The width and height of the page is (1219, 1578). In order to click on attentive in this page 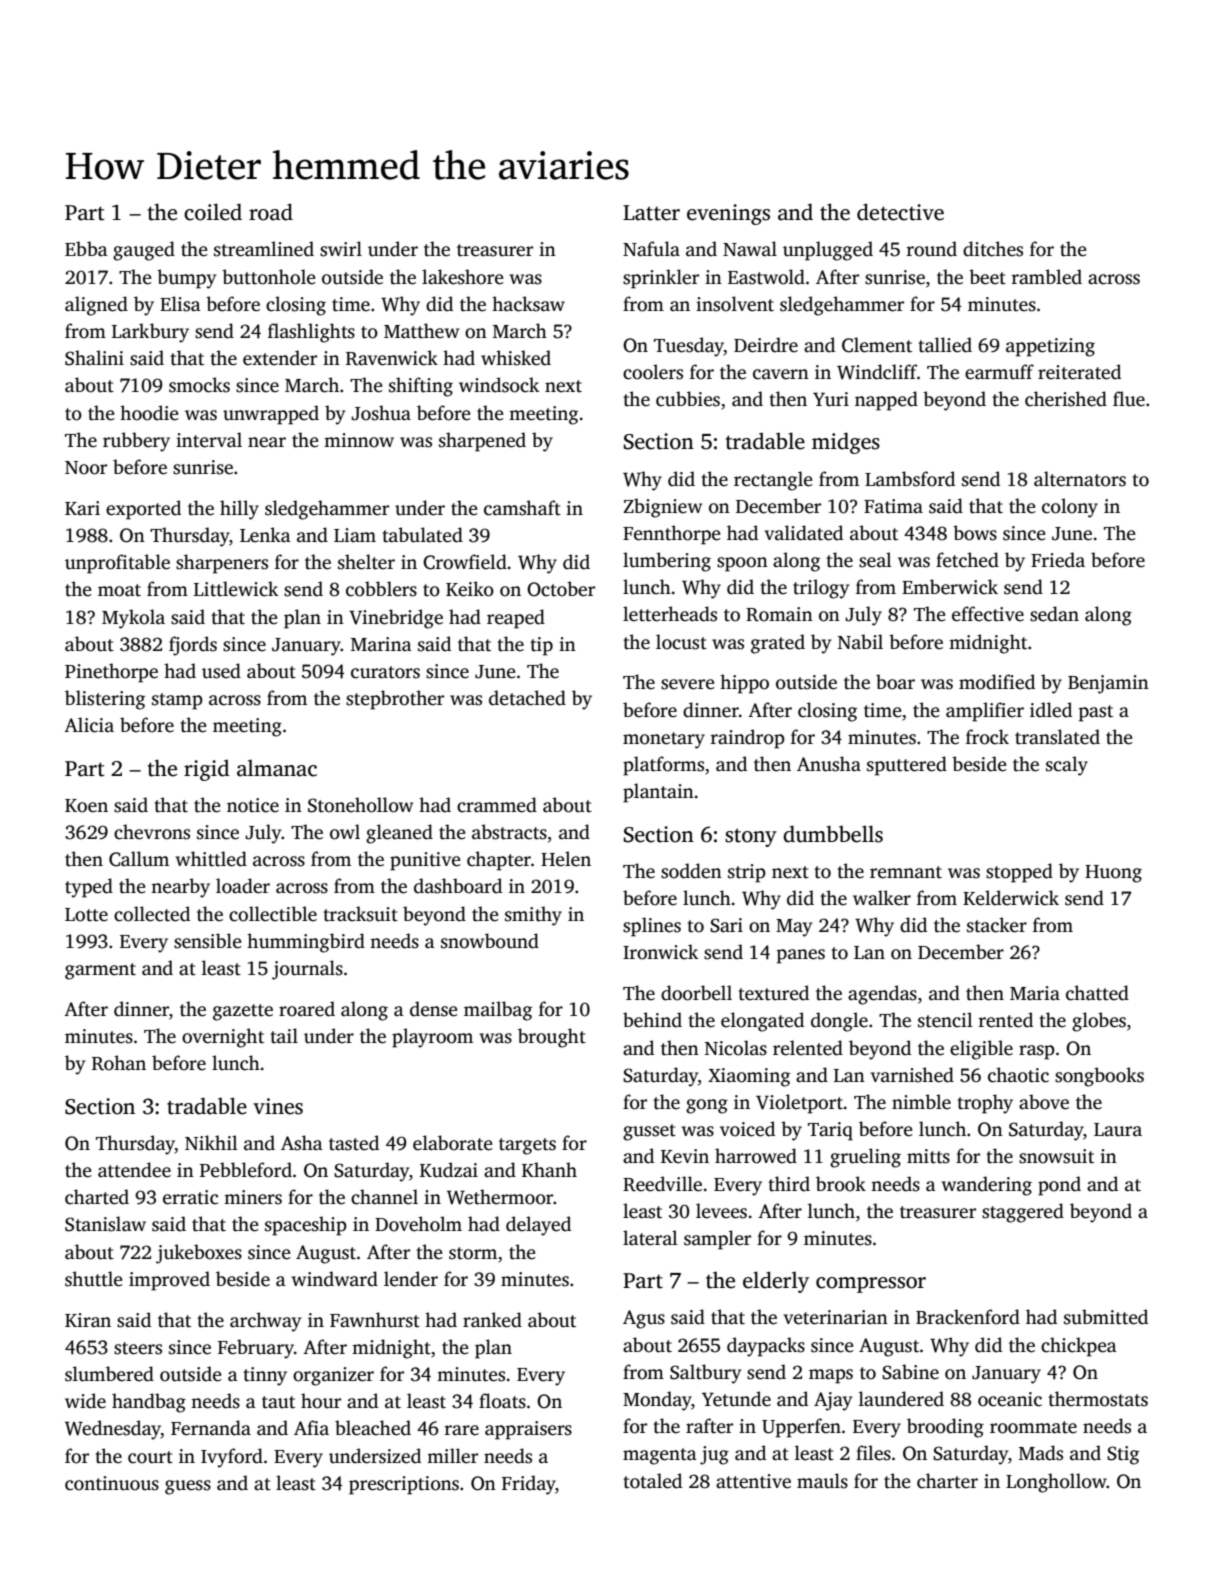, I will do `click(753, 1481)`.
